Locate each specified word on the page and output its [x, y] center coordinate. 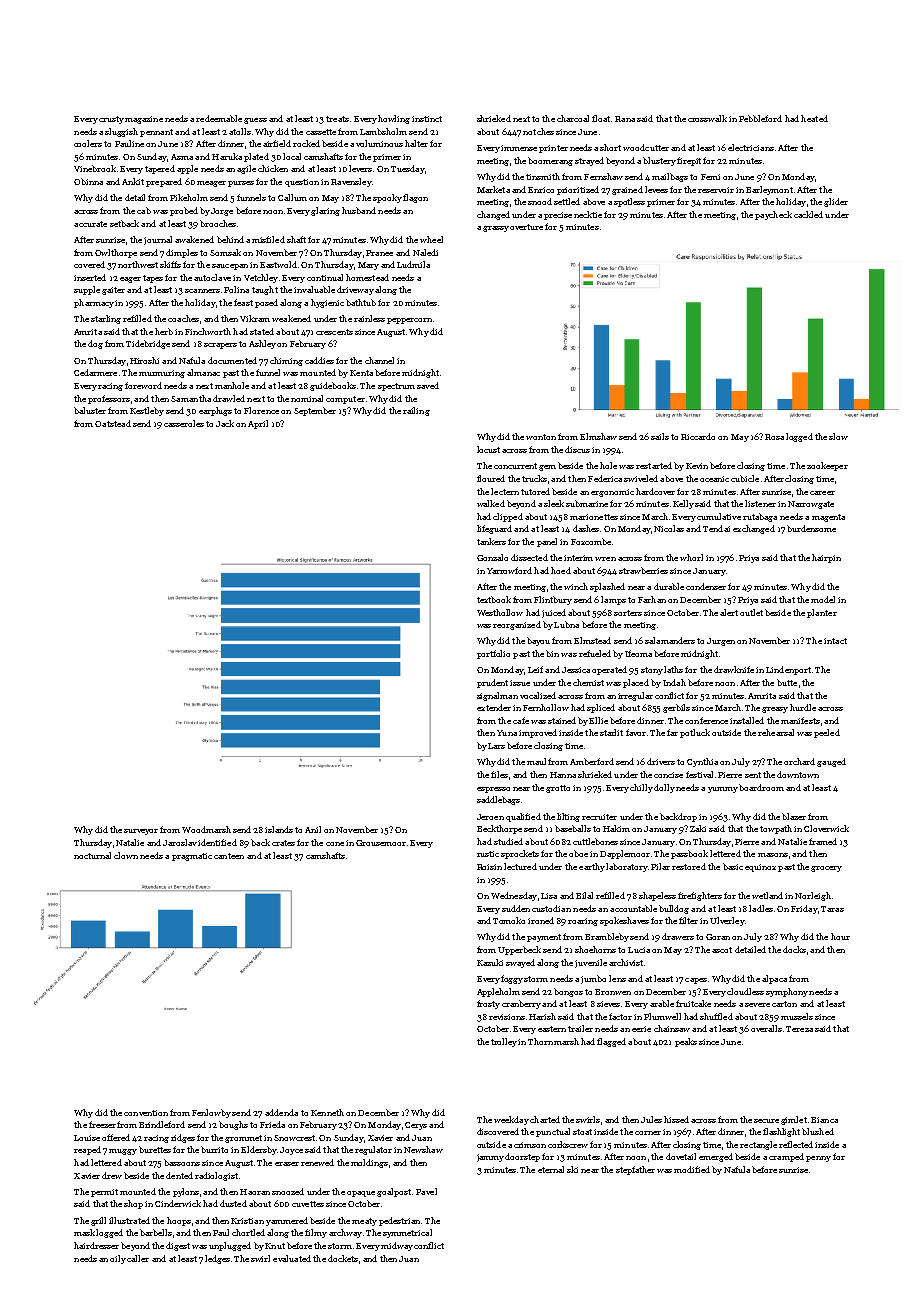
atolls [240, 131]
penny [818, 1159]
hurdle [803, 707]
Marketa [493, 189]
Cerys [416, 1126]
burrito [214, 1149]
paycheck [773, 215]
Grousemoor [381, 843]
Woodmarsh [206, 829]
